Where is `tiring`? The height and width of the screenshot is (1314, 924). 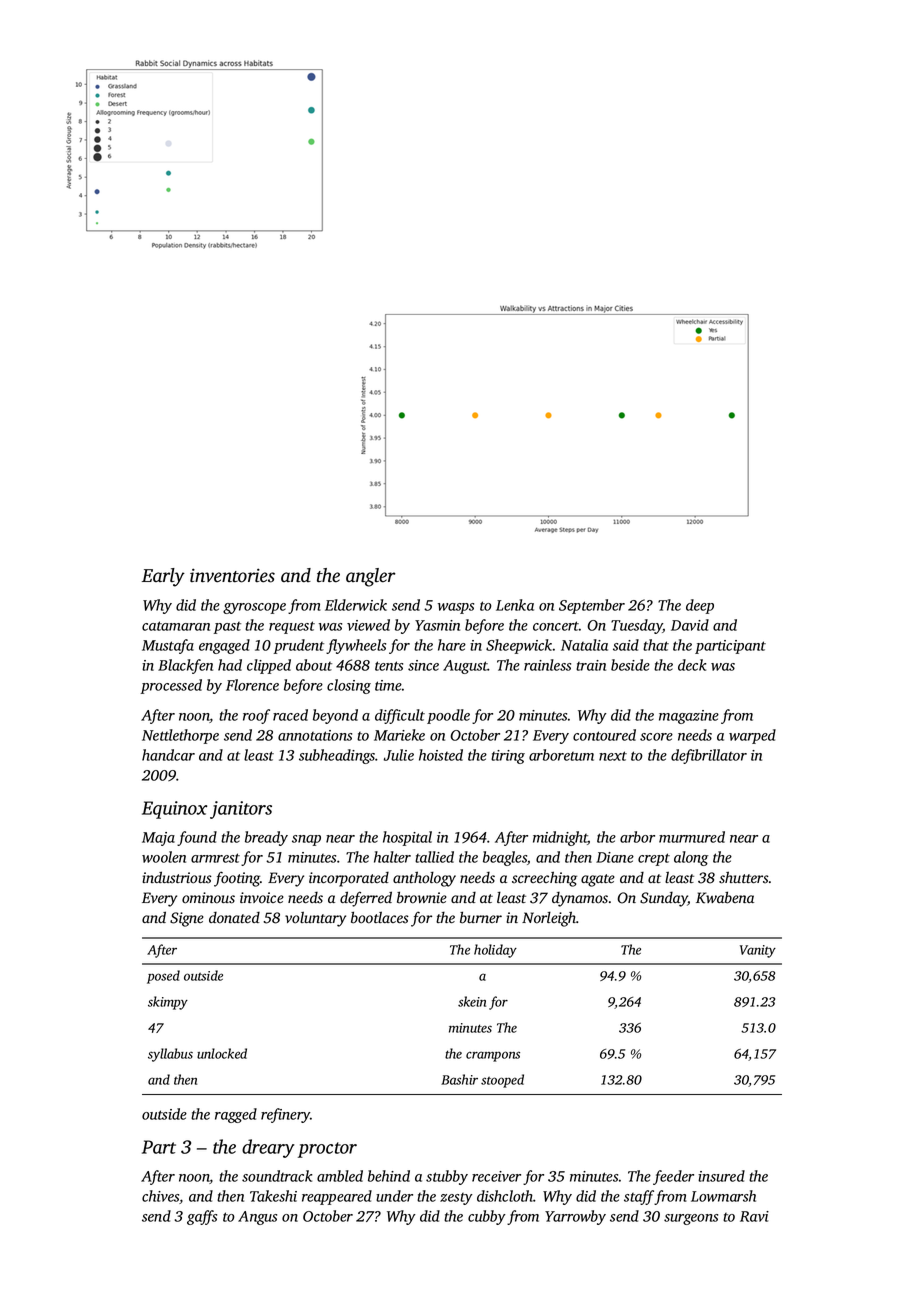 tiring is located at coordinates (508, 757).
